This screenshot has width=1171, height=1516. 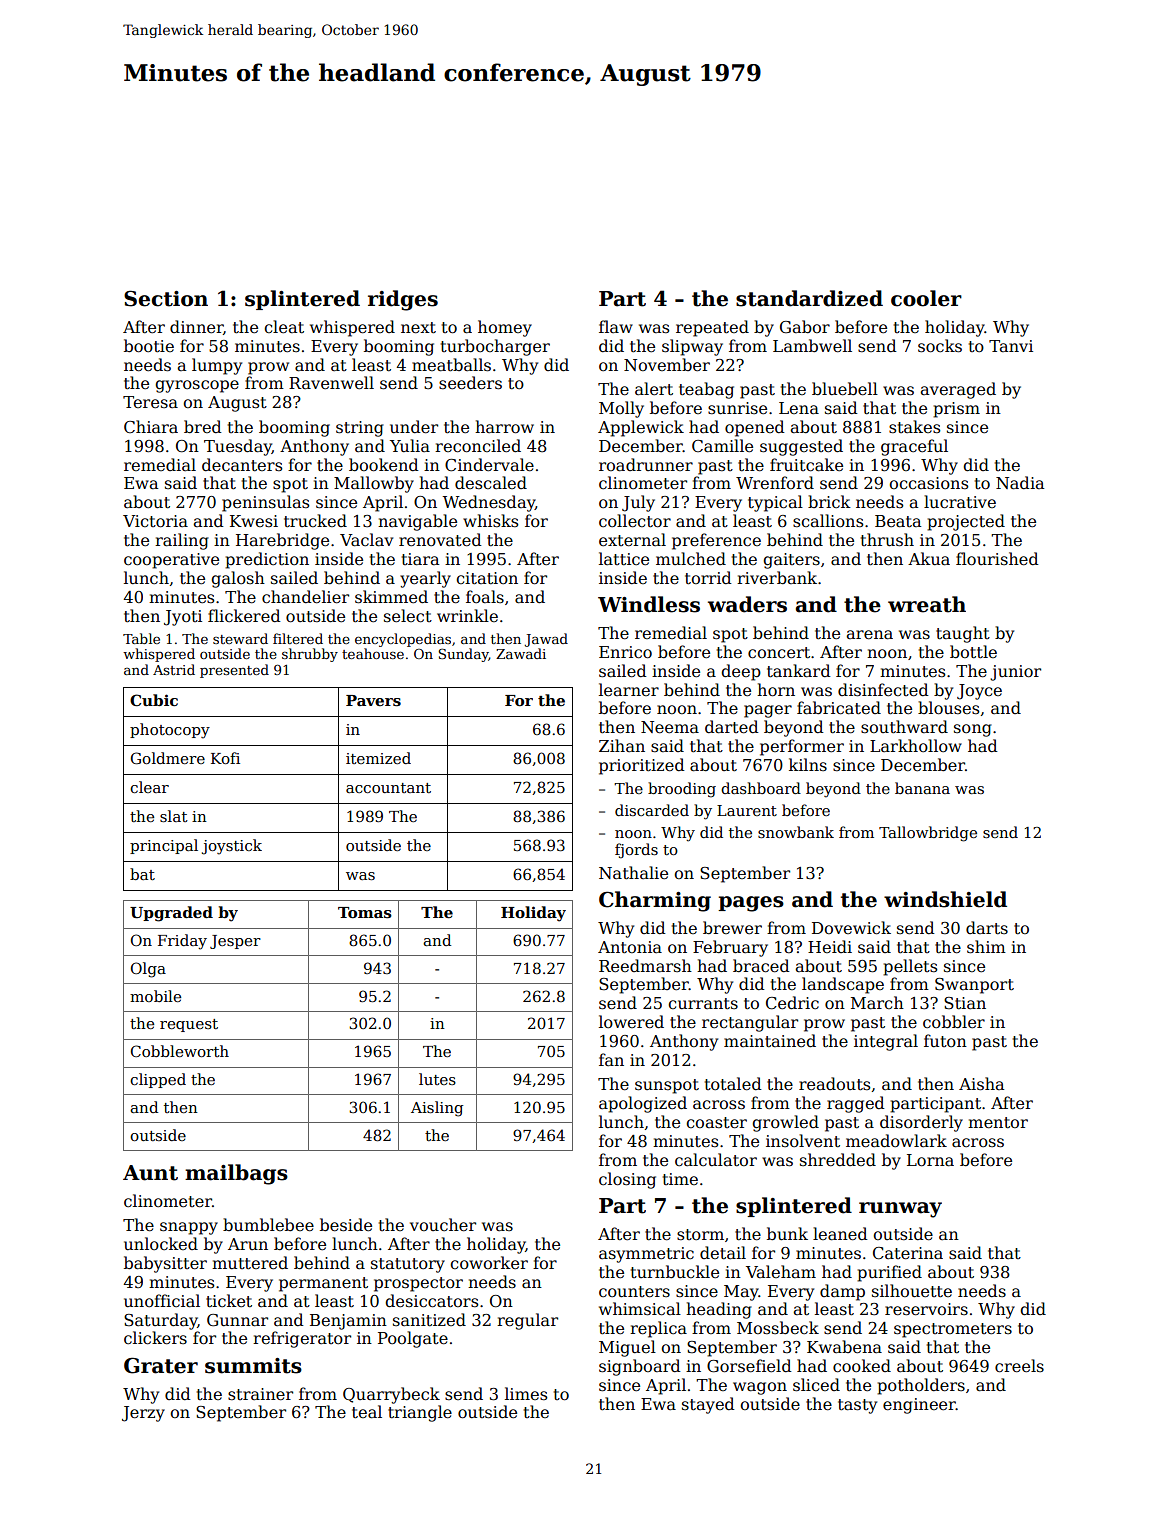 What do you see at coordinates (232, 847) in the screenshot?
I see `joystick` at bounding box center [232, 847].
